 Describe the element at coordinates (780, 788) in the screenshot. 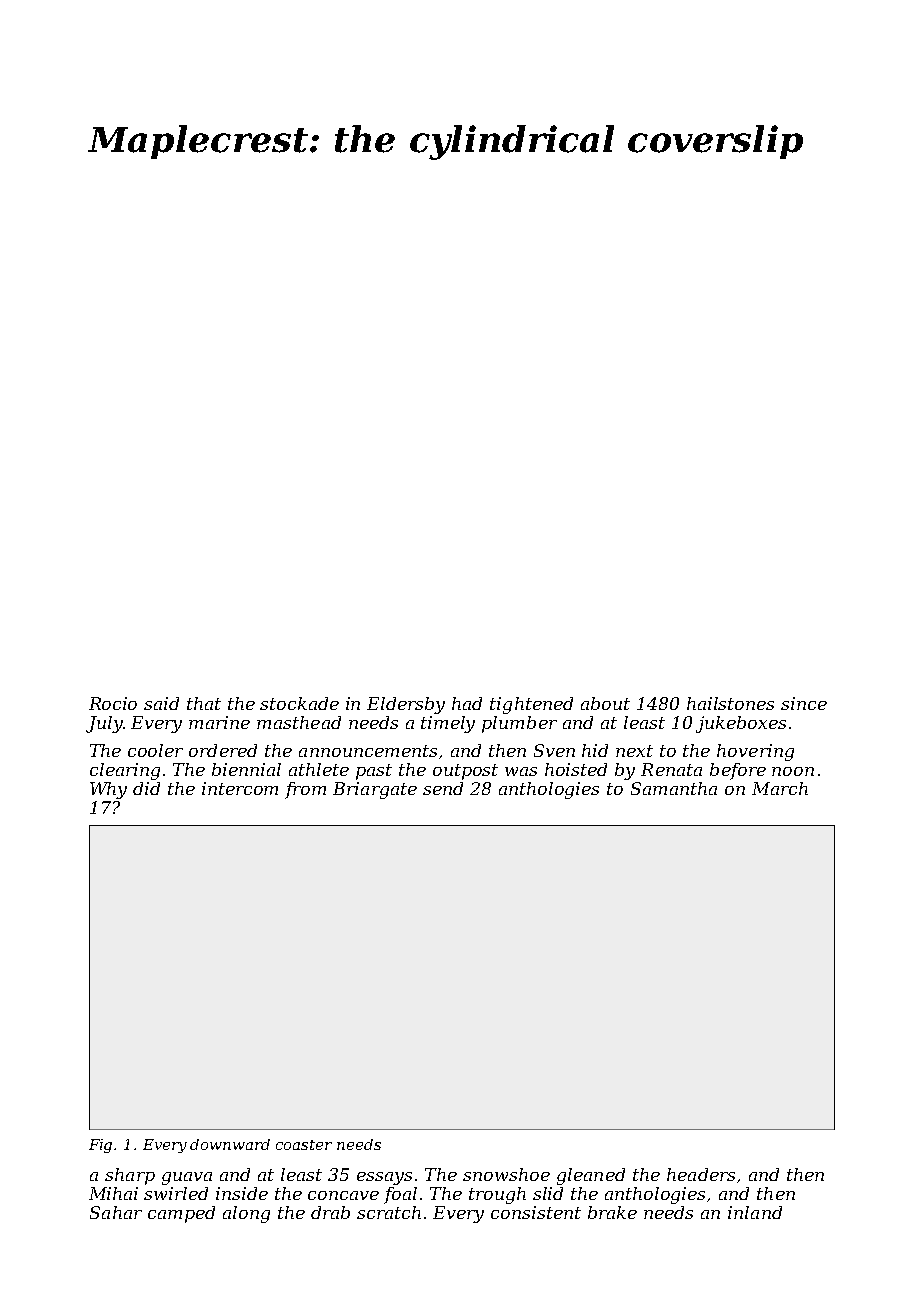

I see `March` at that location.
